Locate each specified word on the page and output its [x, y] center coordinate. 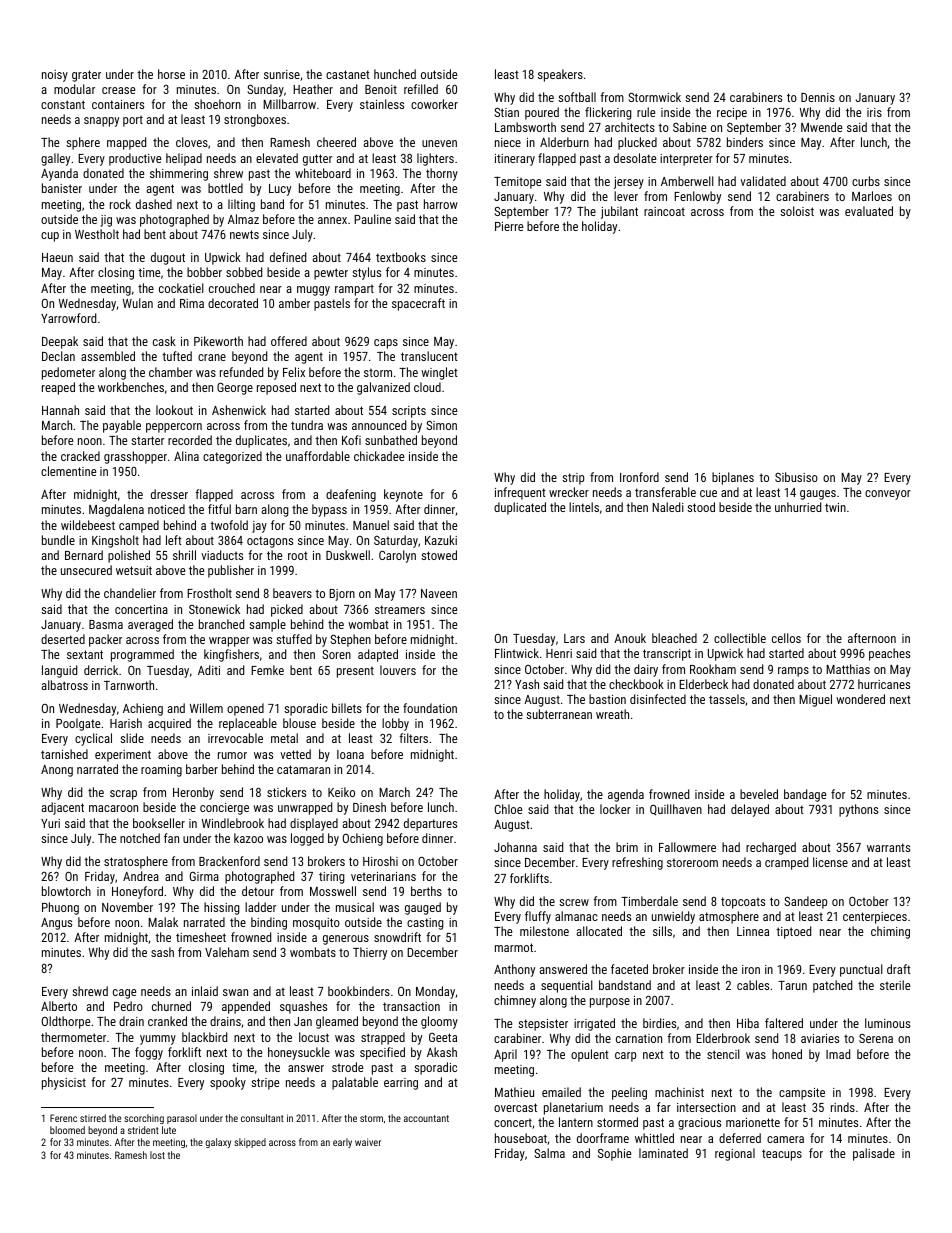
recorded [190, 440]
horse [171, 74]
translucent [429, 356]
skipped [250, 1143]
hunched [395, 74]
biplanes [733, 478]
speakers [560, 75]
